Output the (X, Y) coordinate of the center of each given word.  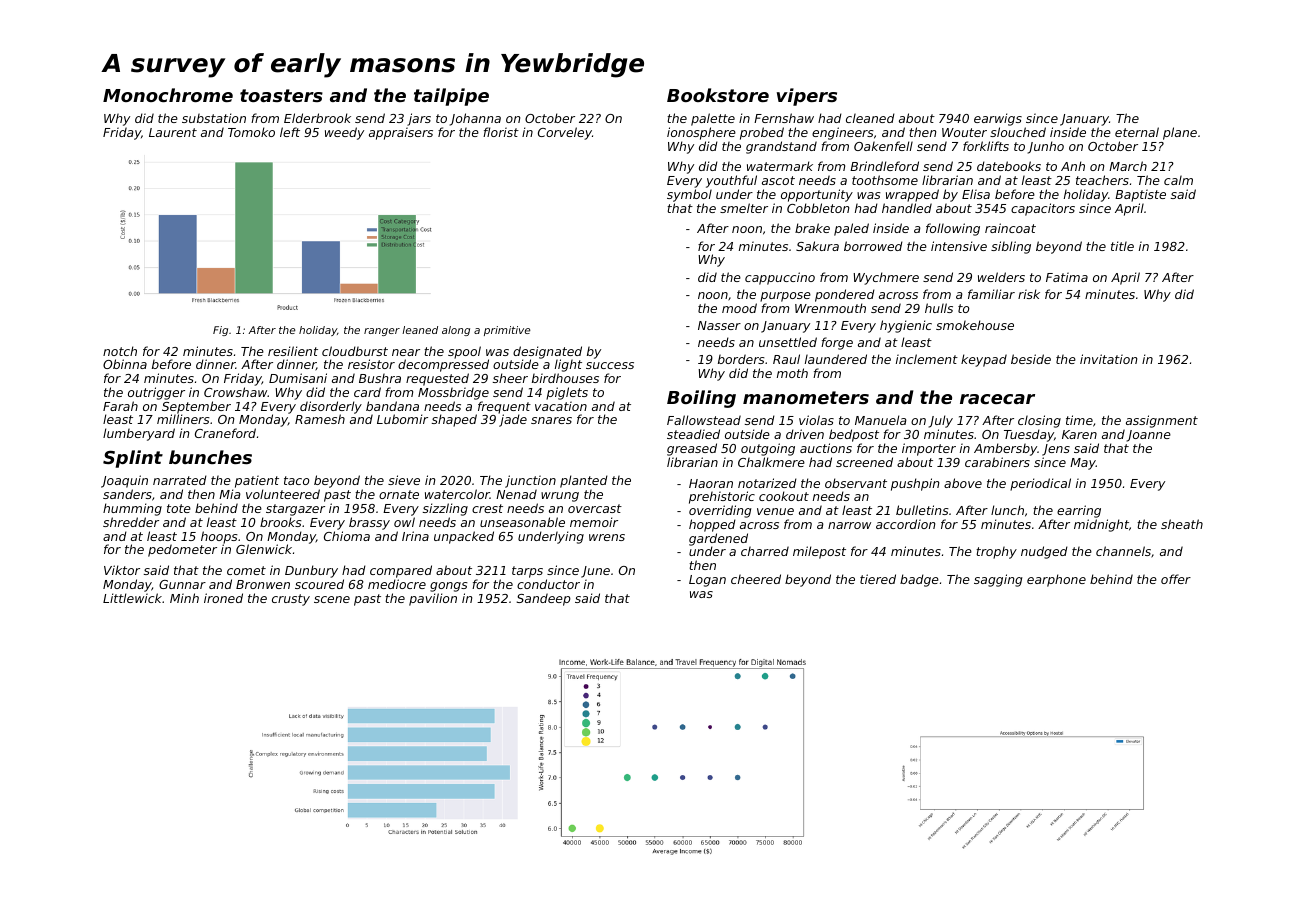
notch (120, 351)
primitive (507, 331)
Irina (415, 536)
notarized (767, 483)
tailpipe (451, 97)
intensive (959, 246)
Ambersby (1005, 449)
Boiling (701, 399)
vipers (807, 97)
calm (1178, 180)
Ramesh (320, 419)
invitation (1108, 359)
